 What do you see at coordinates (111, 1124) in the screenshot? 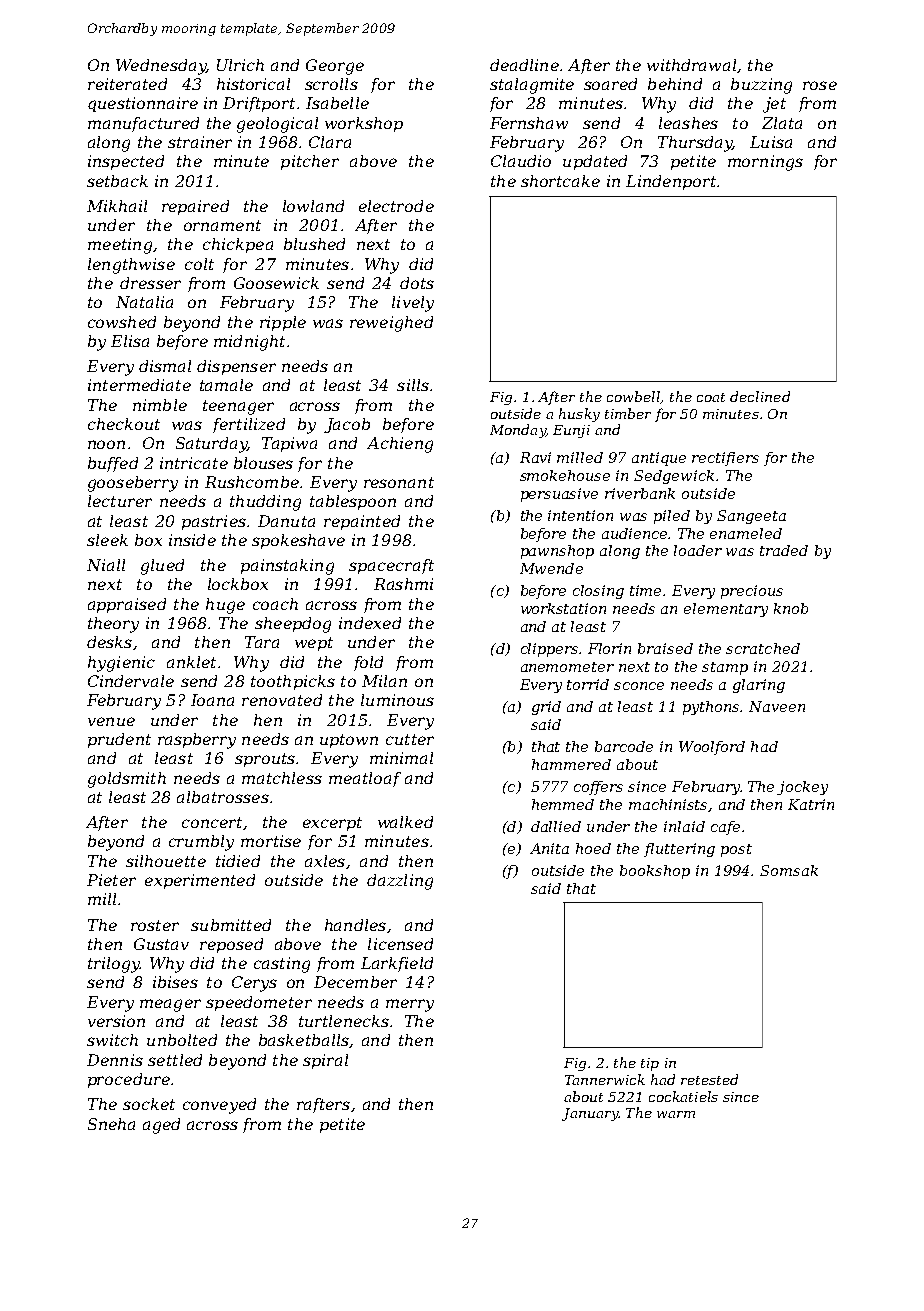
I see `Sneha` at bounding box center [111, 1124].
